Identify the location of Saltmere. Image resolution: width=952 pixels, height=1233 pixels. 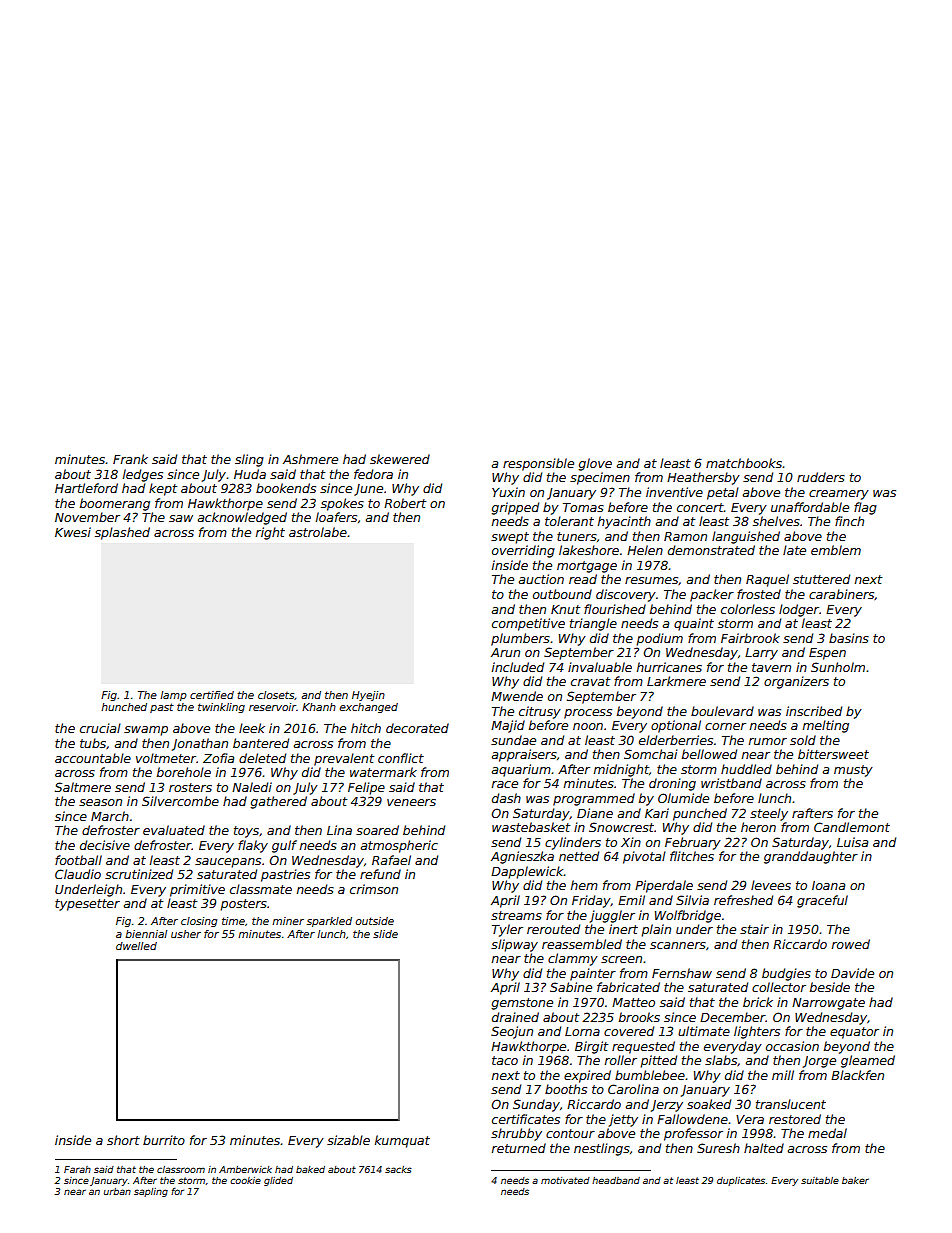
(83, 787).
